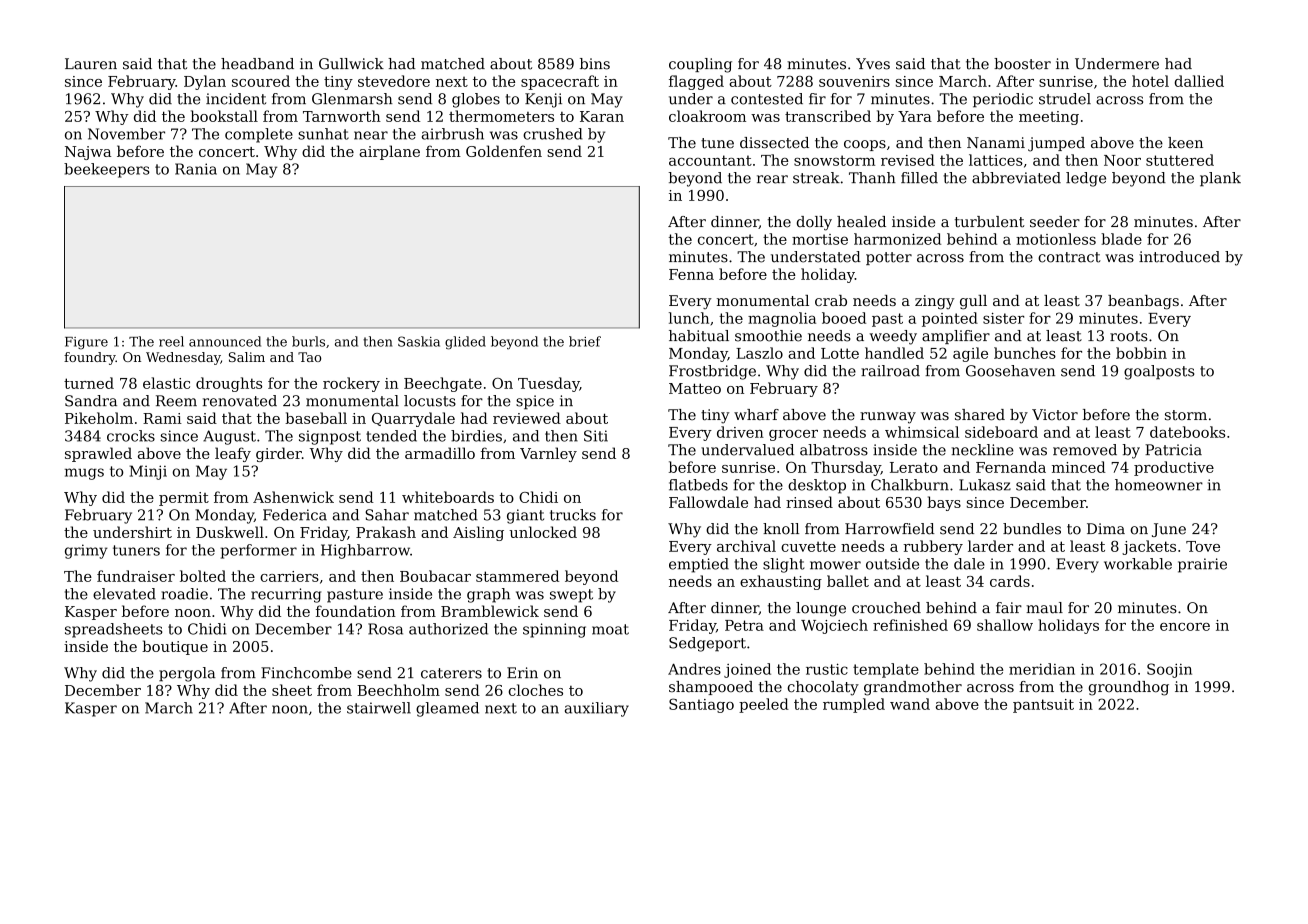 The width and height of the page is (1308, 924). I want to click on Rania, so click(196, 169).
